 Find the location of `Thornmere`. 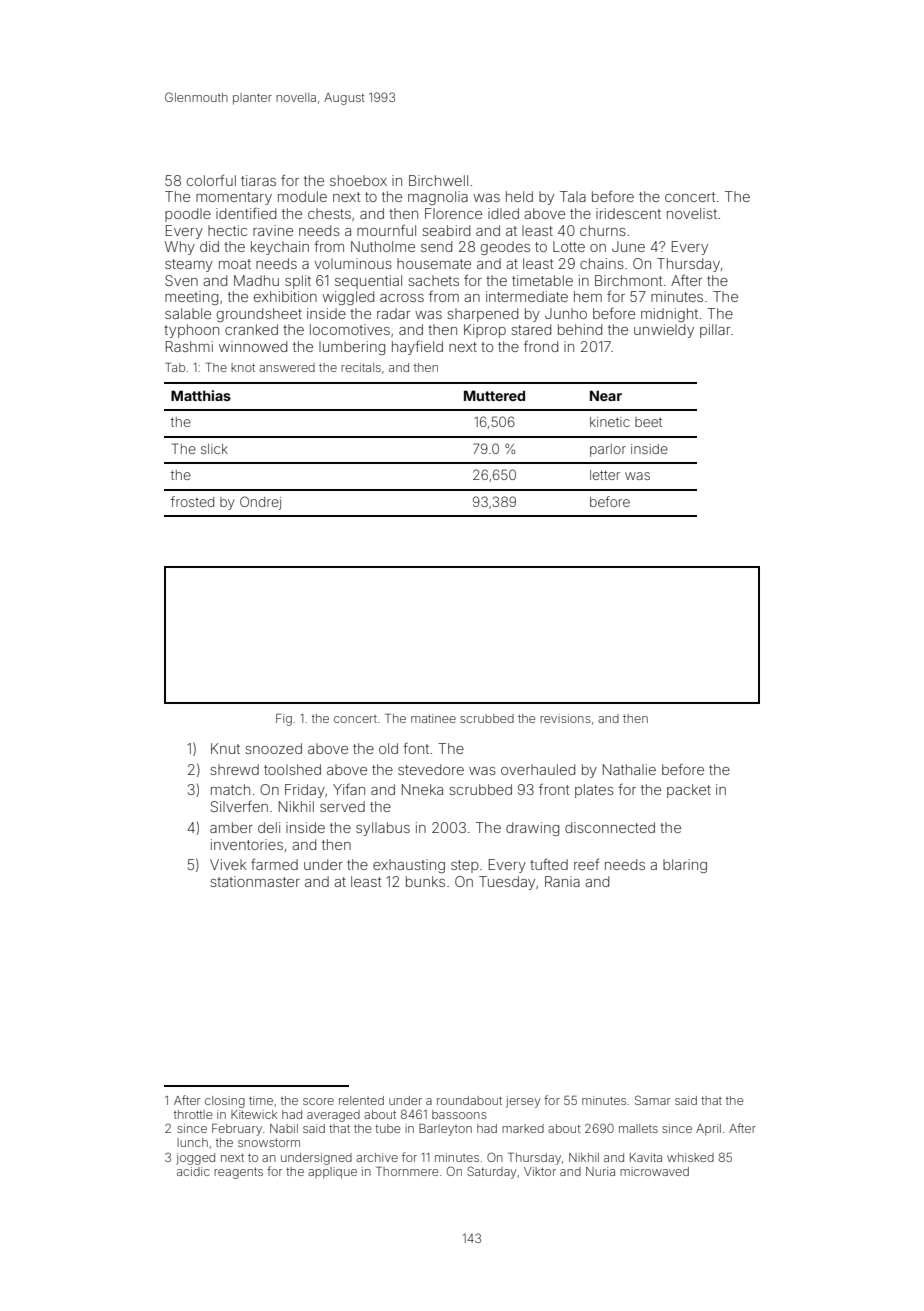

Thornmere is located at coordinates (407, 1171).
